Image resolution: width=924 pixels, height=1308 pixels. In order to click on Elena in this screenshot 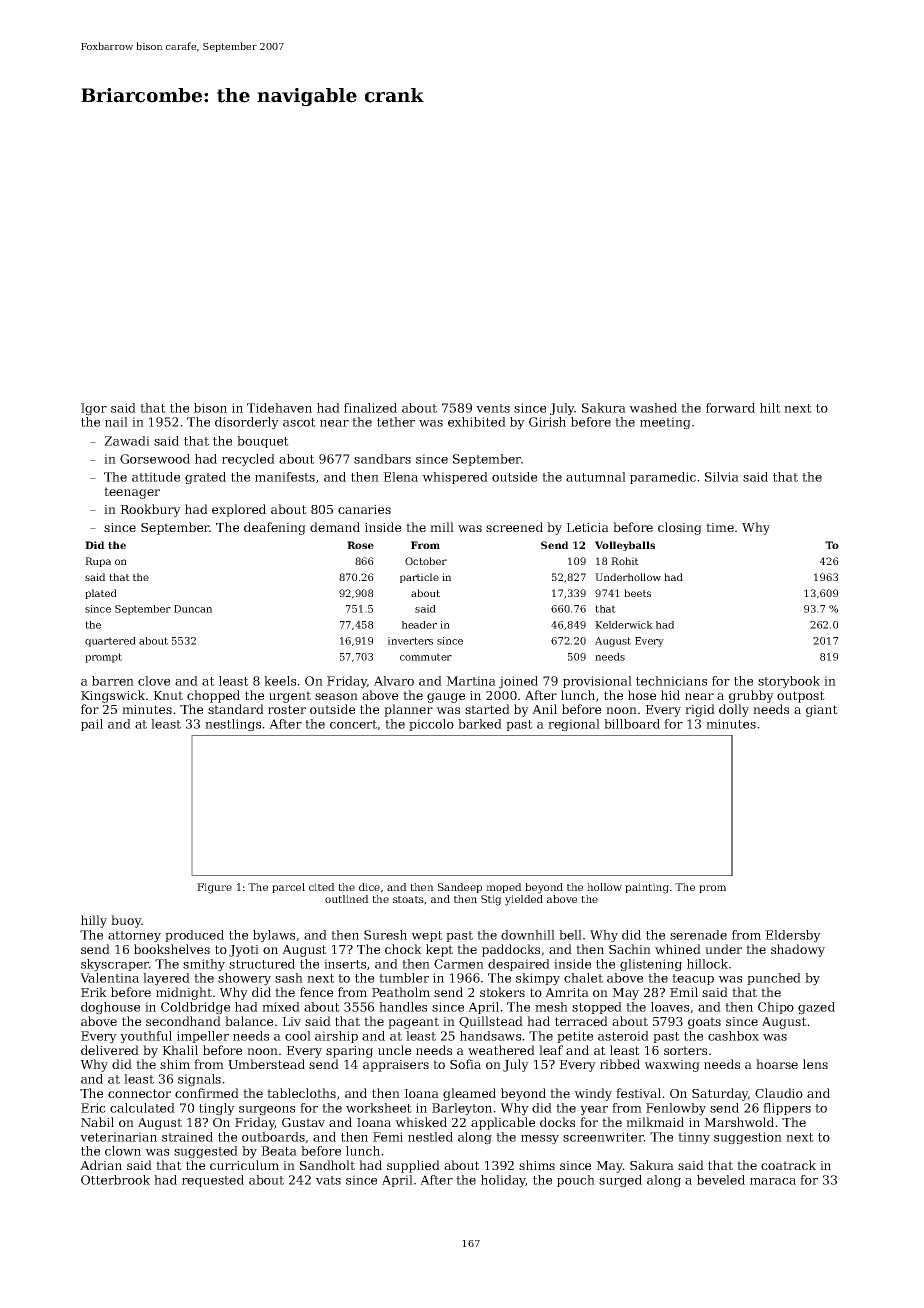, I will do `click(400, 477)`.
